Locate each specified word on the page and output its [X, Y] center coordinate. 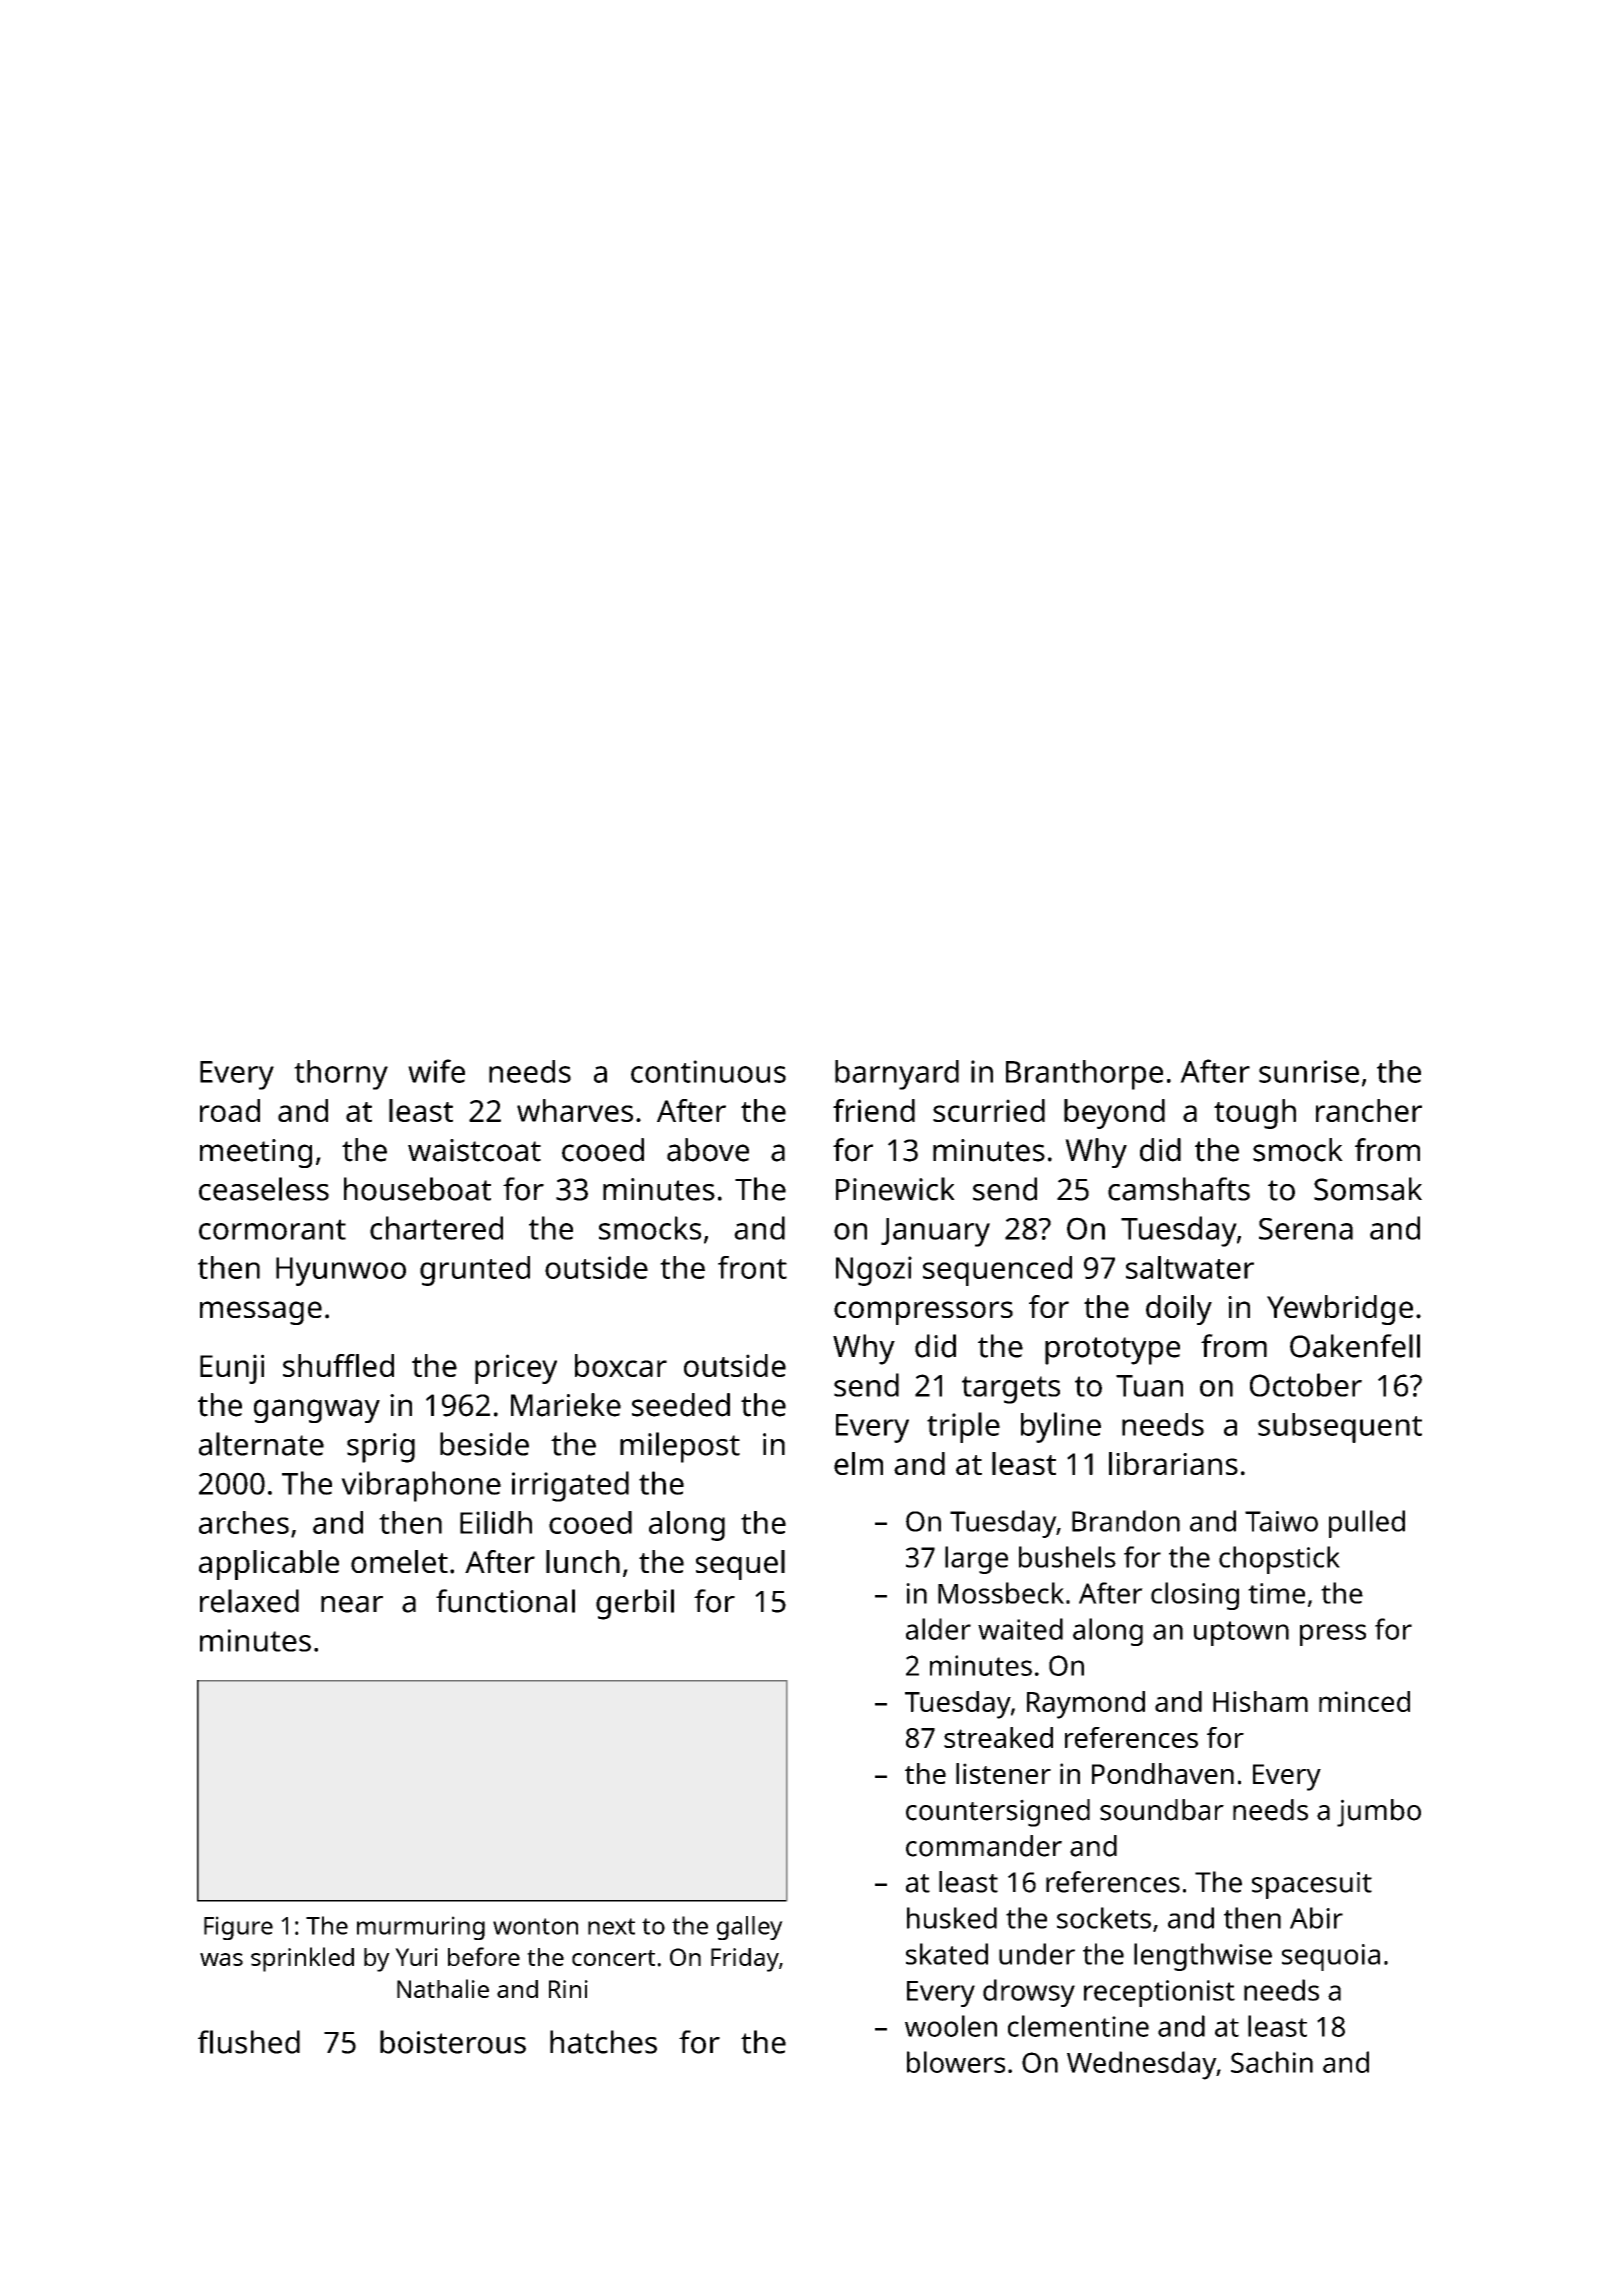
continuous [708, 1071]
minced [1364, 1701]
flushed [249, 2042]
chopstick [1279, 1560]
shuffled [338, 1365]
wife [436, 1071]
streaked [998, 1737]
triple [963, 1427]
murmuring [421, 1928]
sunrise [1309, 1071]
